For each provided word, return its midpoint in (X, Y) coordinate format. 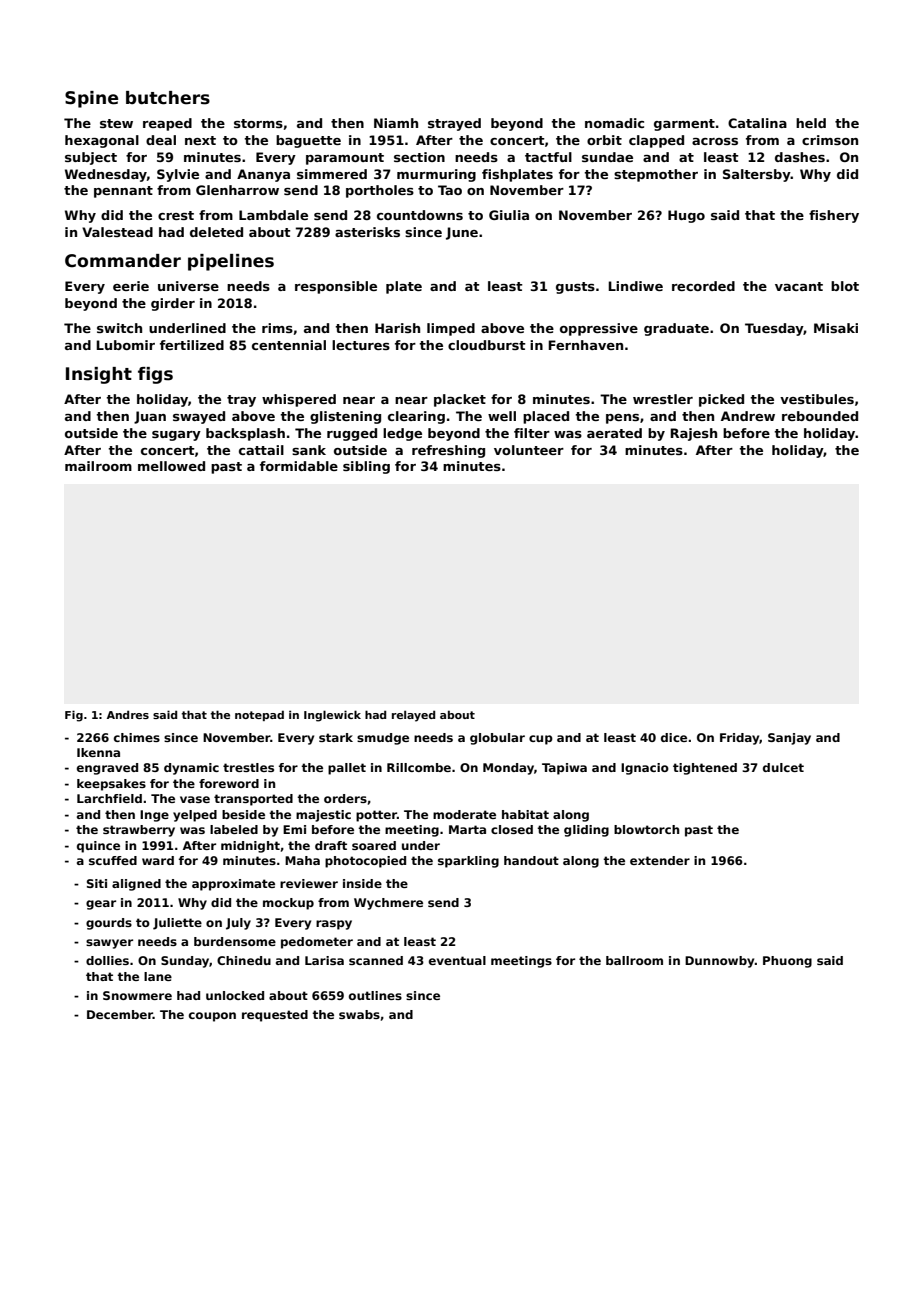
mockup (288, 904)
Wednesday (106, 175)
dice (674, 737)
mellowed (171, 466)
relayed (413, 716)
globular (497, 739)
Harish (397, 328)
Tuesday (774, 329)
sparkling (468, 862)
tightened (705, 769)
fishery (834, 216)
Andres (128, 714)
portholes (380, 191)
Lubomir (125, 345)
